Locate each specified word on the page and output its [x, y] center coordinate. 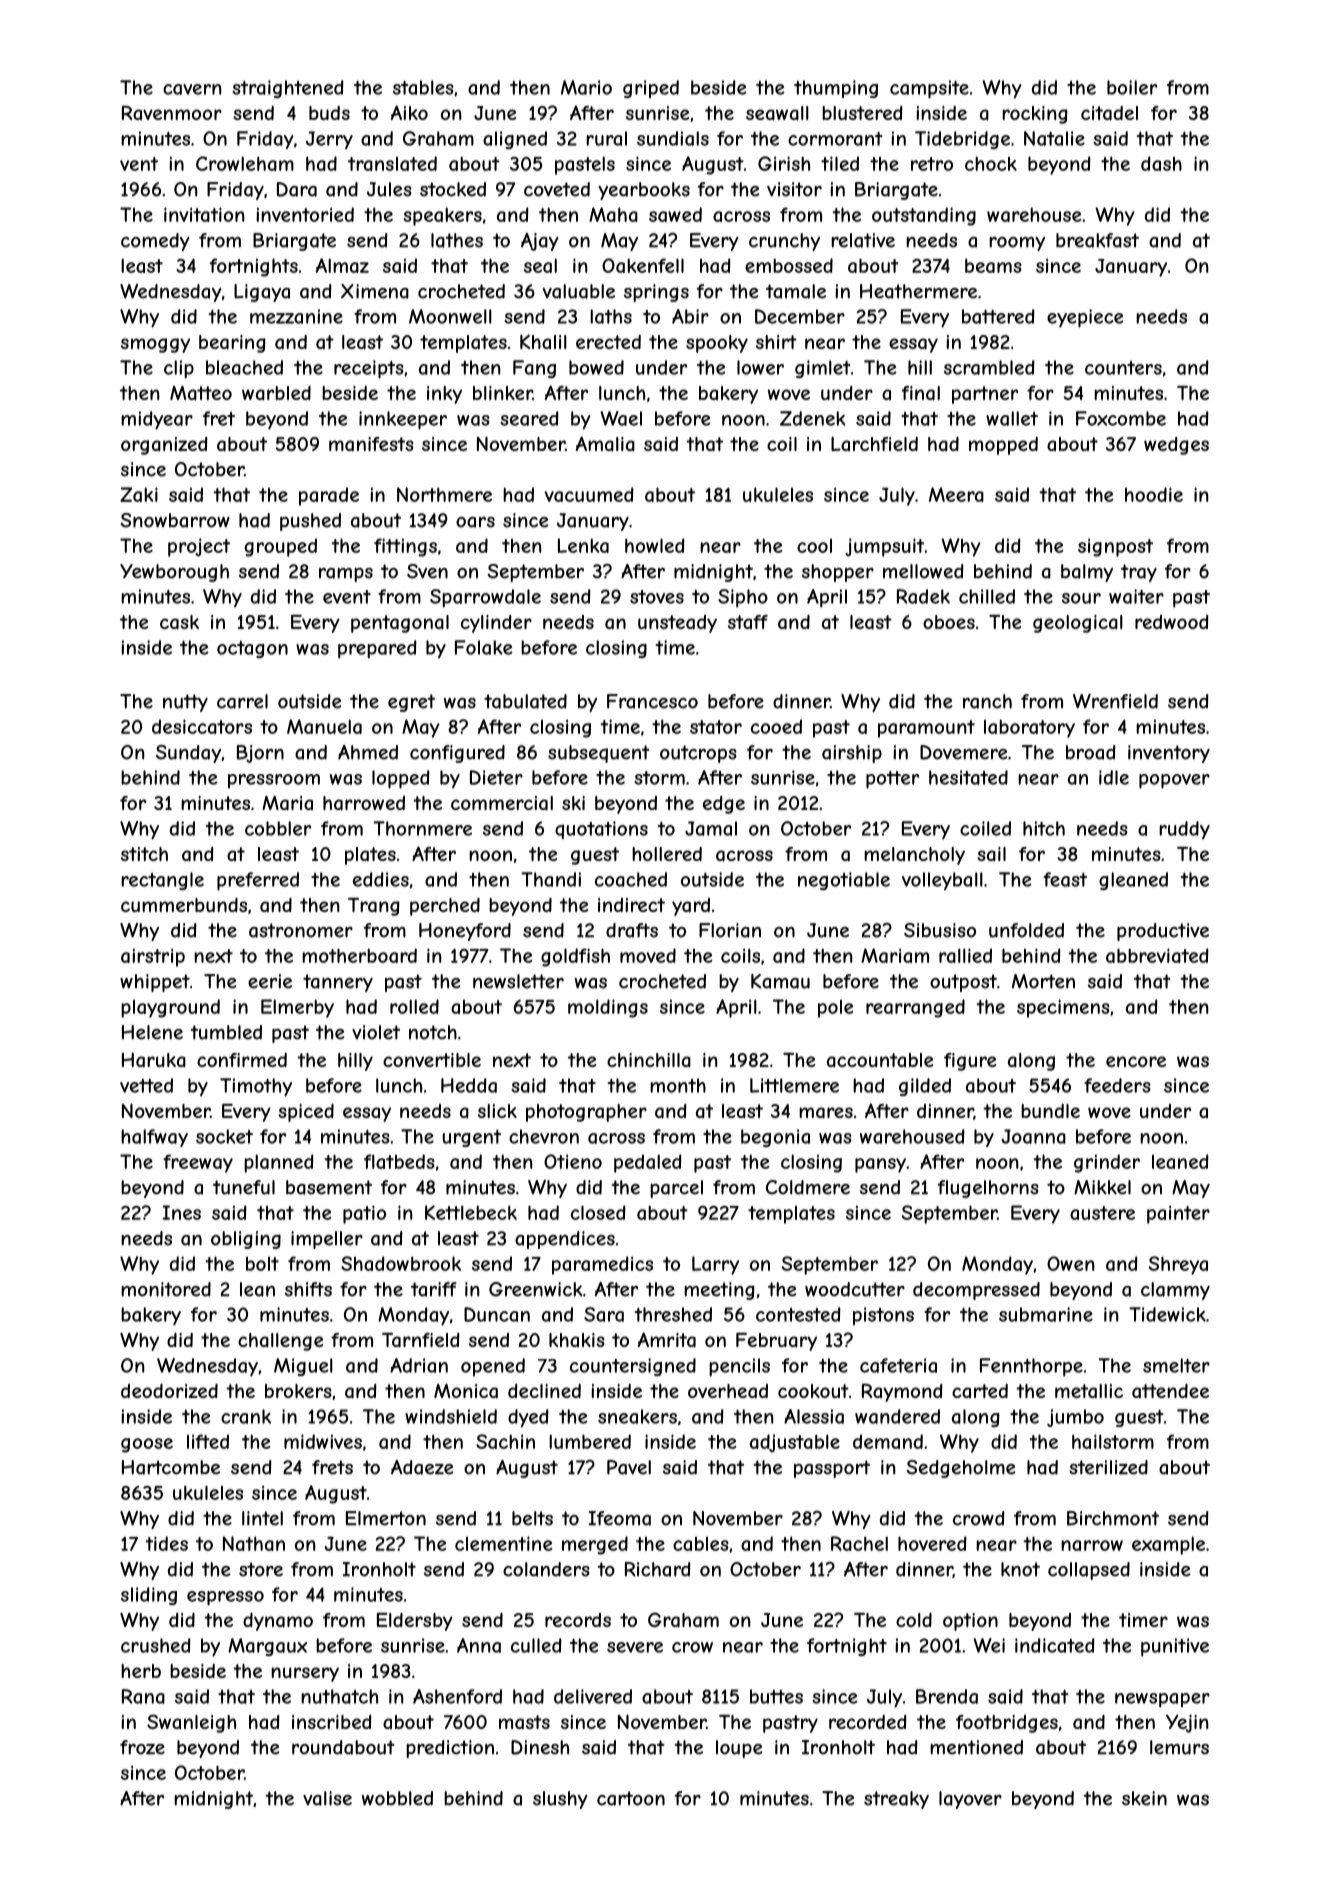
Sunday [188, 754]
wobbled [397, 1798]
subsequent [599, 754]
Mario [586, 87]
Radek [923, 596]
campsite [929, 89]
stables [423, 87]
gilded [925, 1087]
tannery [338, 983]
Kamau [780, 981]
